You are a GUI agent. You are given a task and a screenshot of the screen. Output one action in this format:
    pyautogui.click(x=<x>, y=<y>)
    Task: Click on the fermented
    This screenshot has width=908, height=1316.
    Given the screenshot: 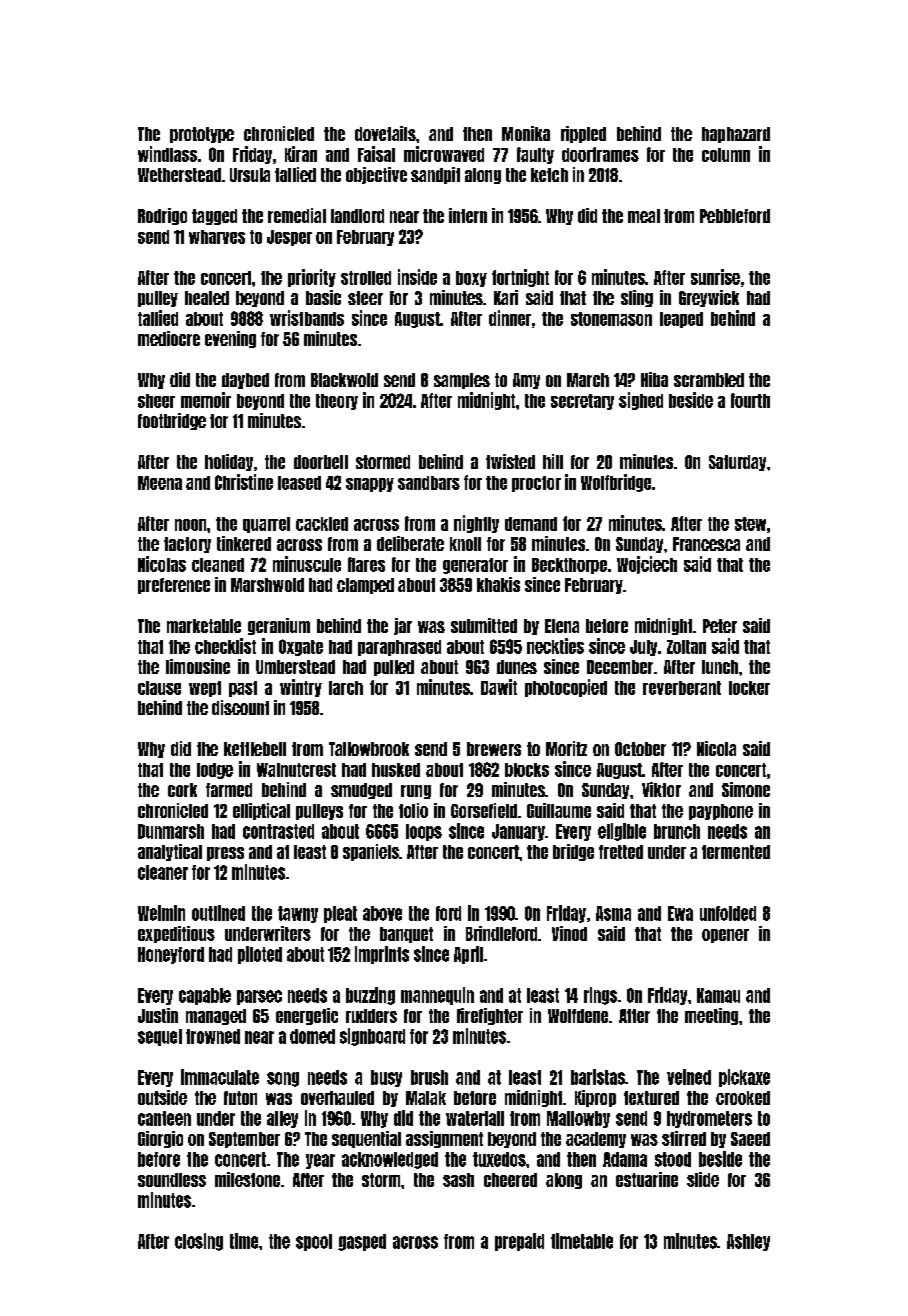 What is the action you would take?
    pyautogui.click(x=736, y=852)
